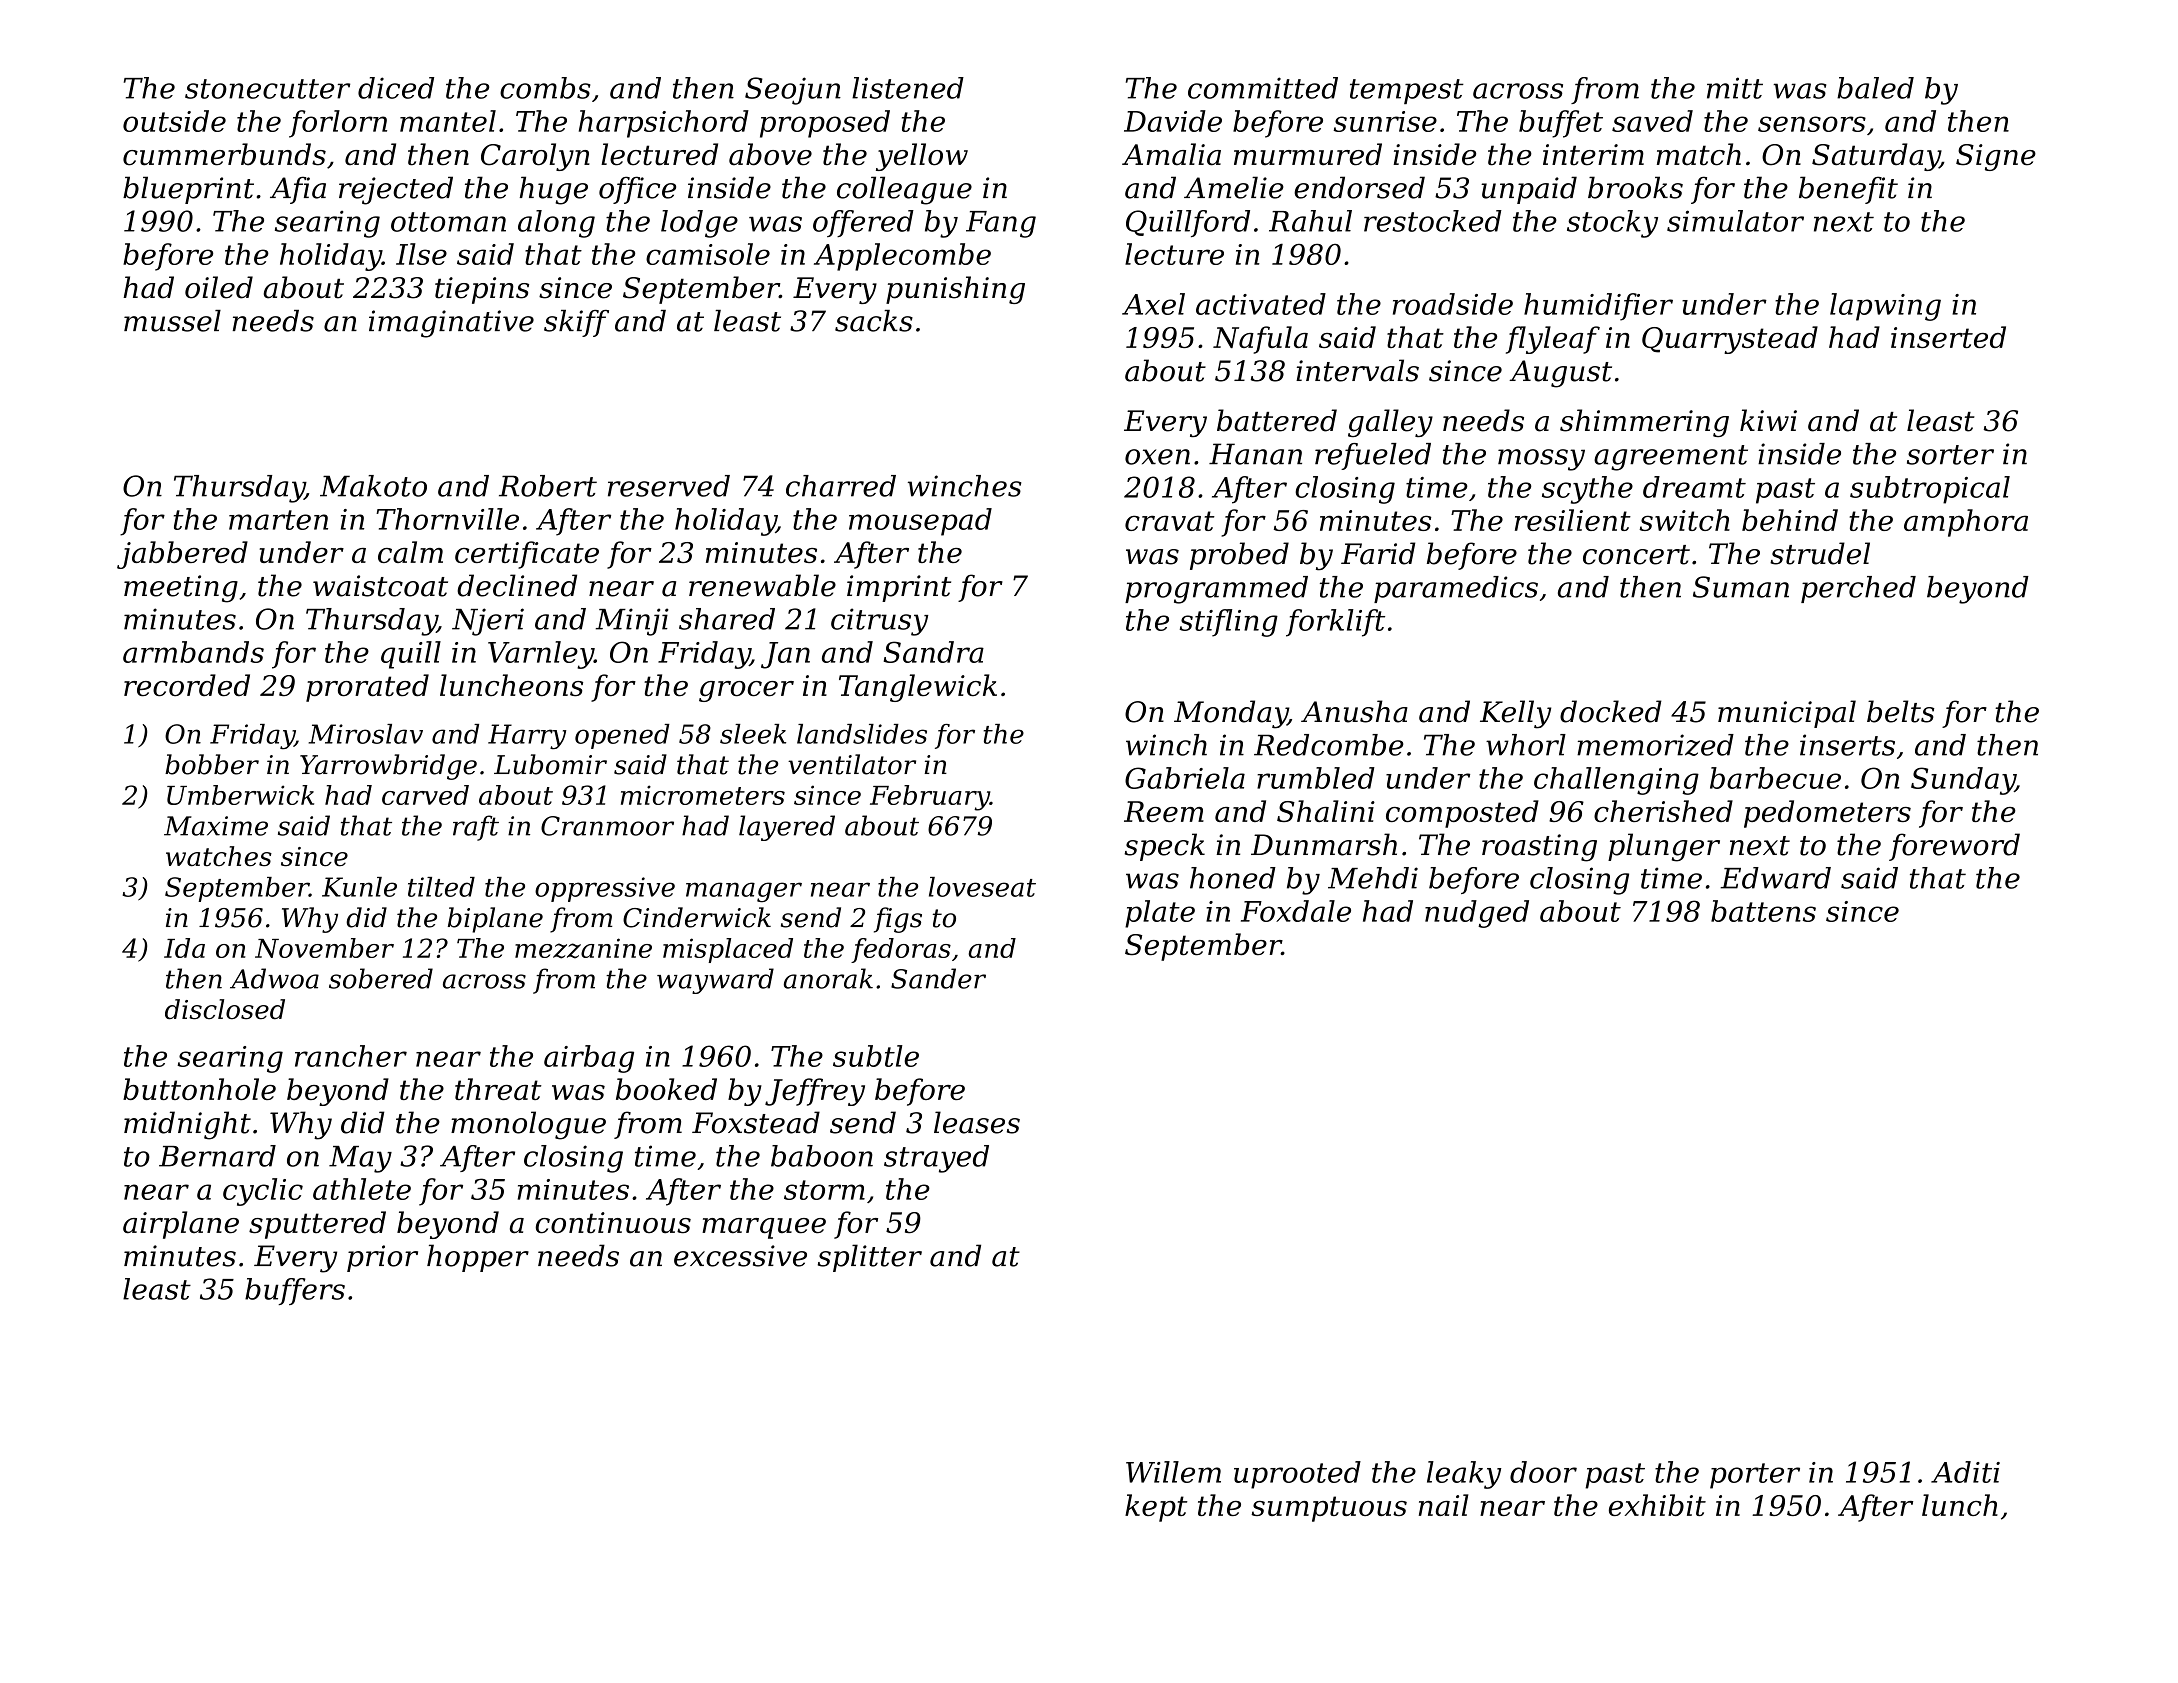 This page has width=2178, height=1683. What do you see at coordinates (482, 290) in the page?
I see `tiepins` at bounding box center [482, 290].
